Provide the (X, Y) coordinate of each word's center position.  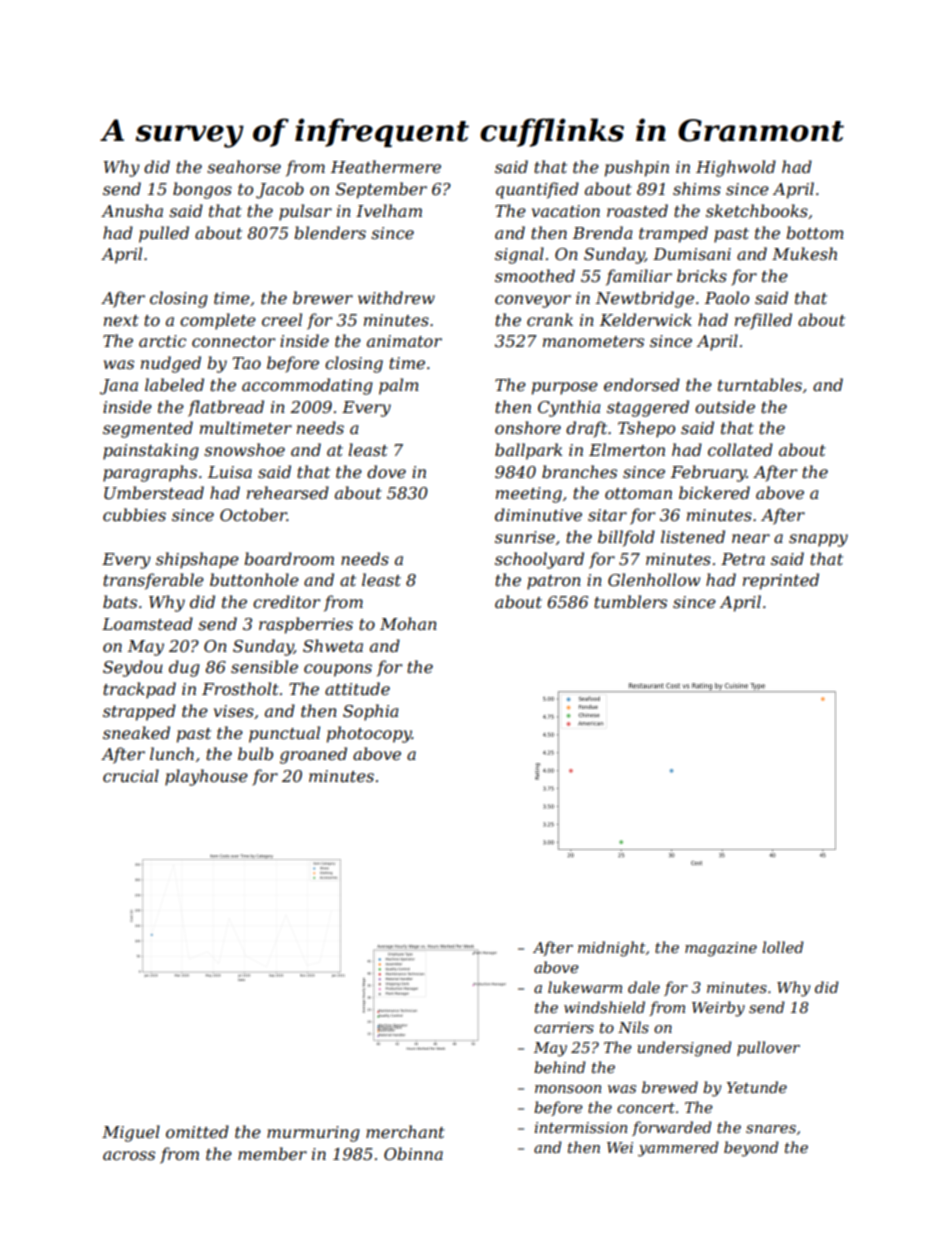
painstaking (151, 451)
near (751, 538)
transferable (153, 581)
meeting (529, 495)
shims (697, 188)
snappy (818, 540)
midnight (612, 949)
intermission (581, 1127)
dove (386, 471)
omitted (197, 1131)
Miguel (131, 1133)
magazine (721, 949)
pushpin (637, 168)
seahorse (244, 166)
